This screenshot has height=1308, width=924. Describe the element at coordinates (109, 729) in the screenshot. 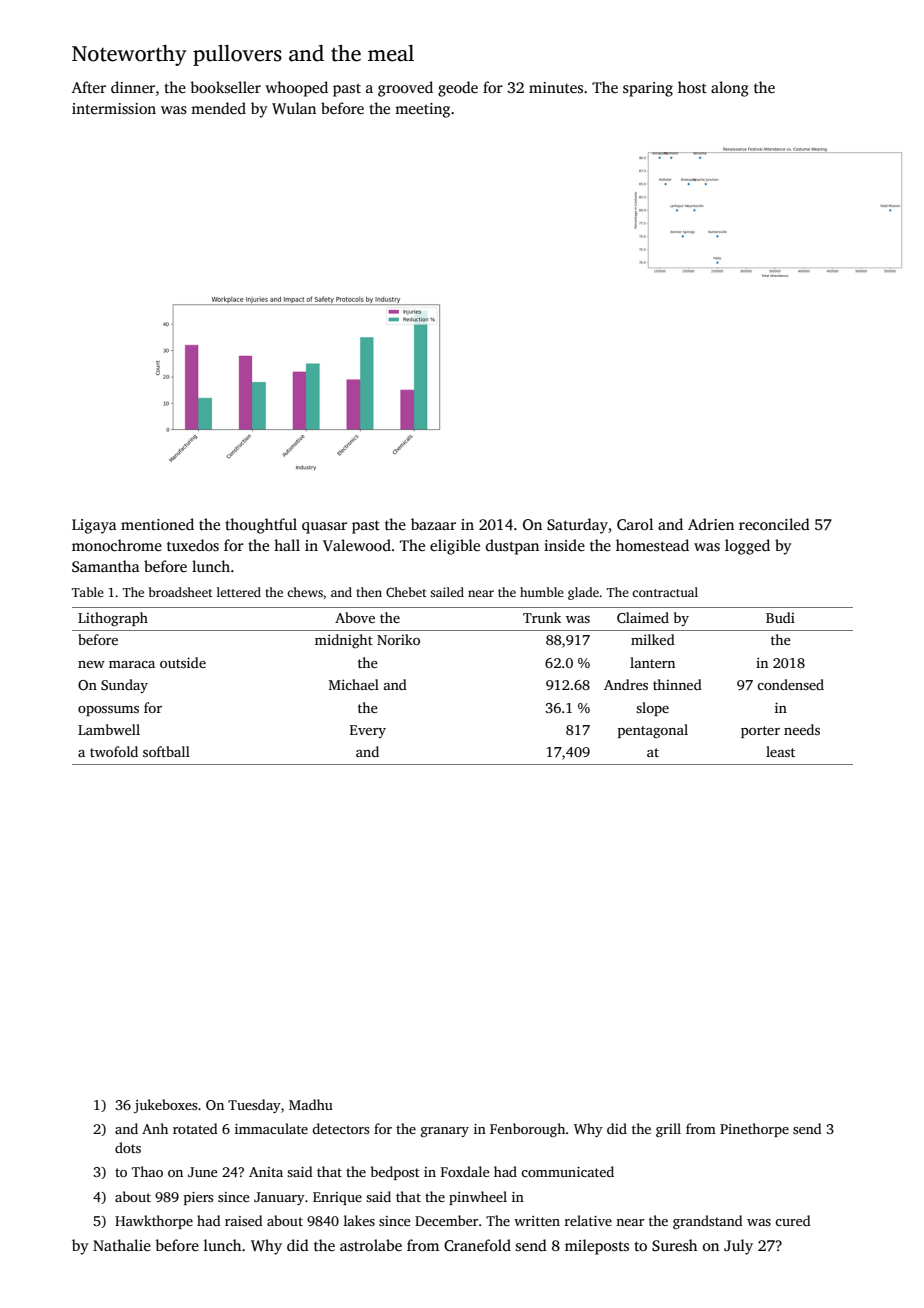

I see `Lambwell` at that location.
